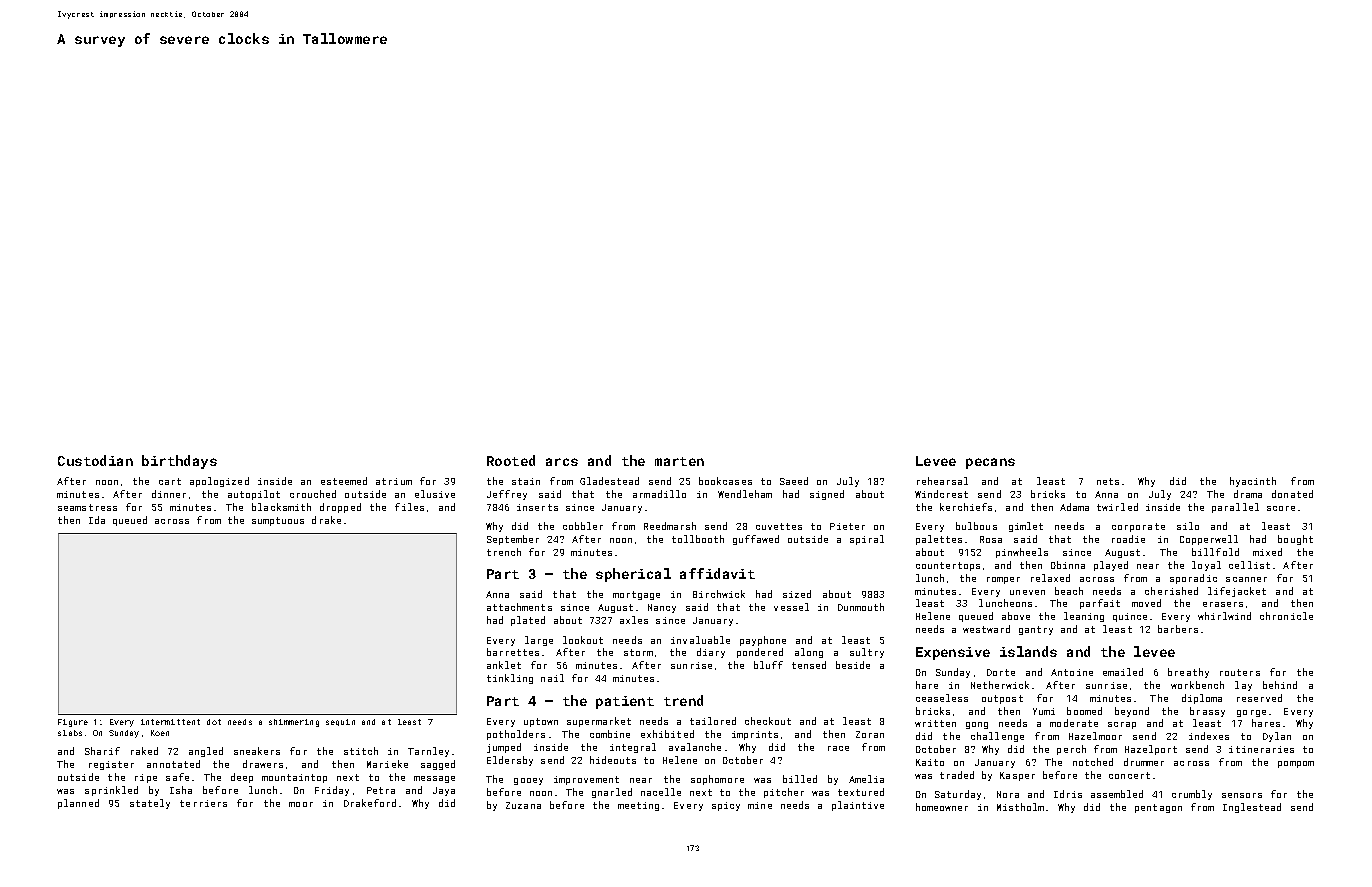 The image size is (1372, 887). I want to click on gantry, so click(1036, 630).
